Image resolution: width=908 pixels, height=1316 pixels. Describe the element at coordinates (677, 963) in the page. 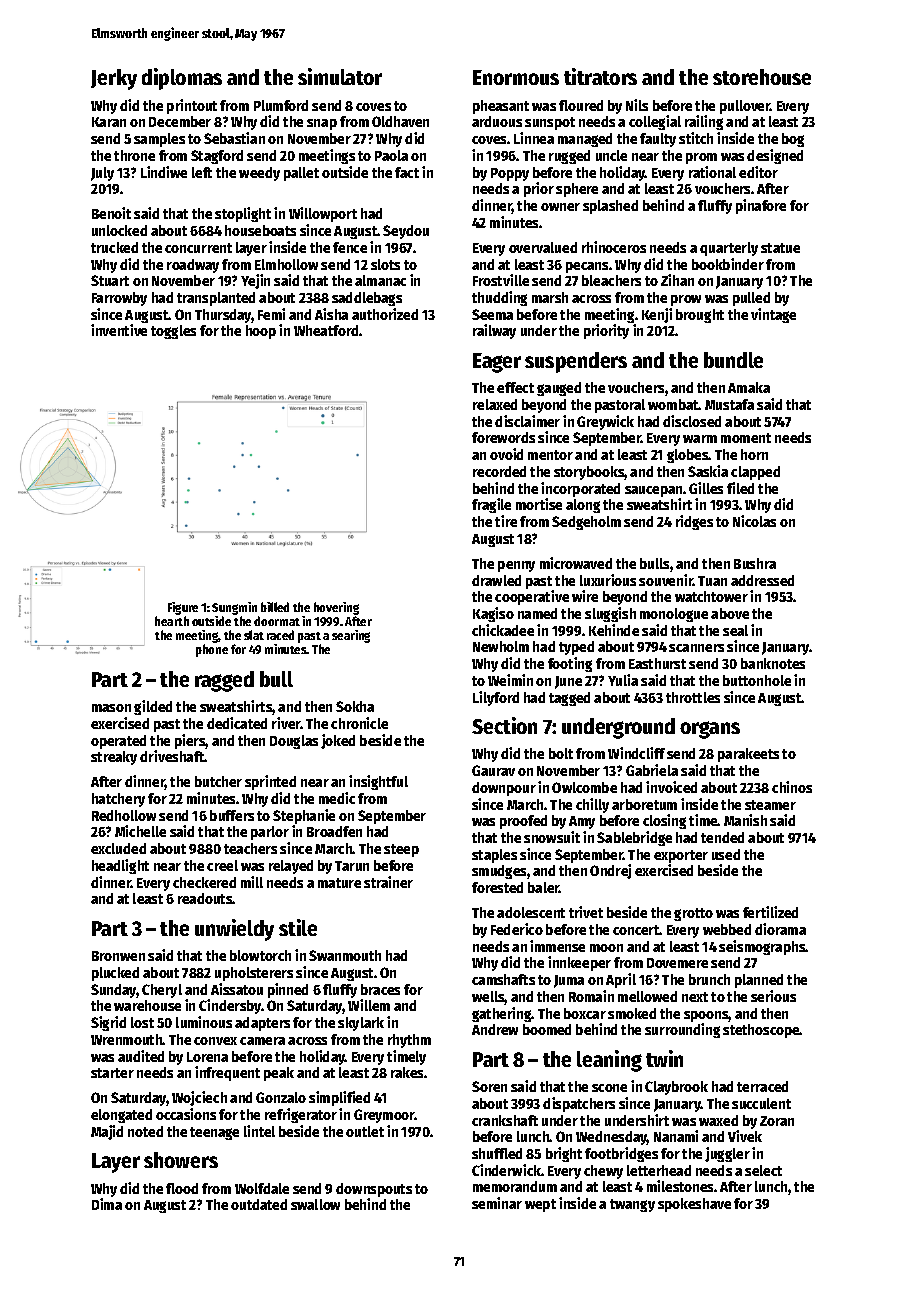

I see `Dovemere` at that location.
